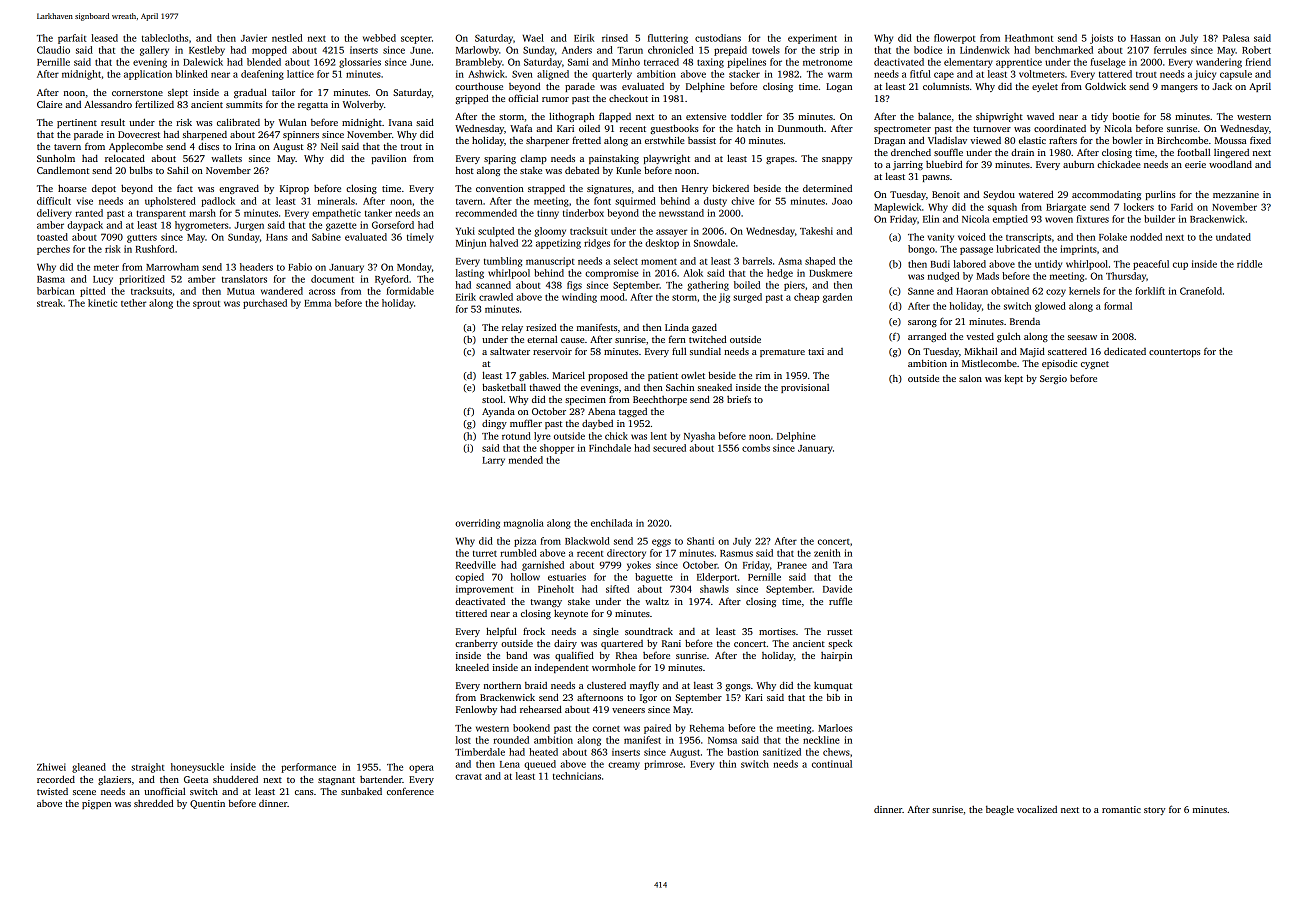 Image resolution: width=1308 pixels, height=924 pixels. Describe the element at coordinates (1115, 74) in the page. I see `tattered` at that location.
